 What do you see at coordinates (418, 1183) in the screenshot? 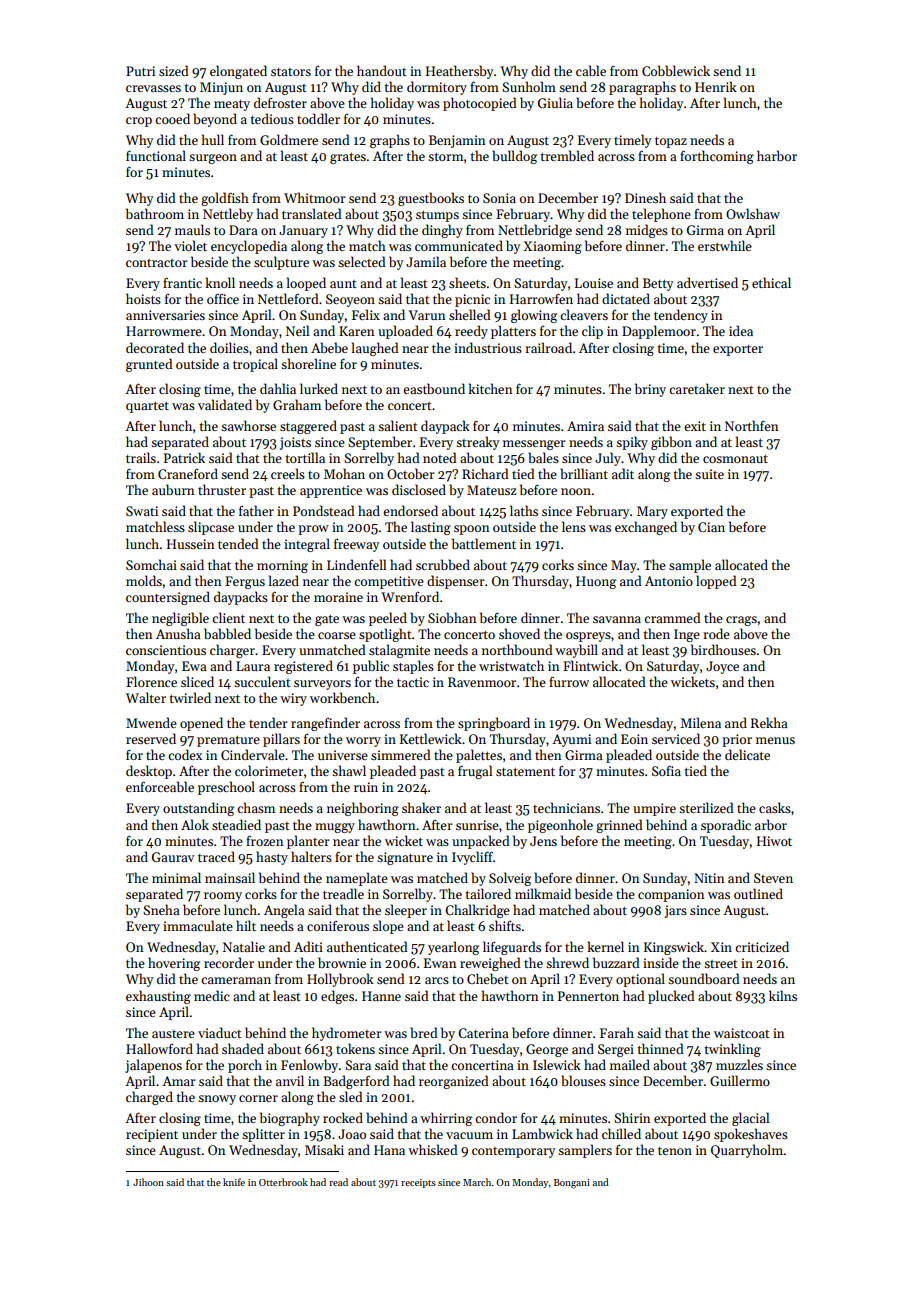
I see `receipts` at bounding box center [418, 1183].
